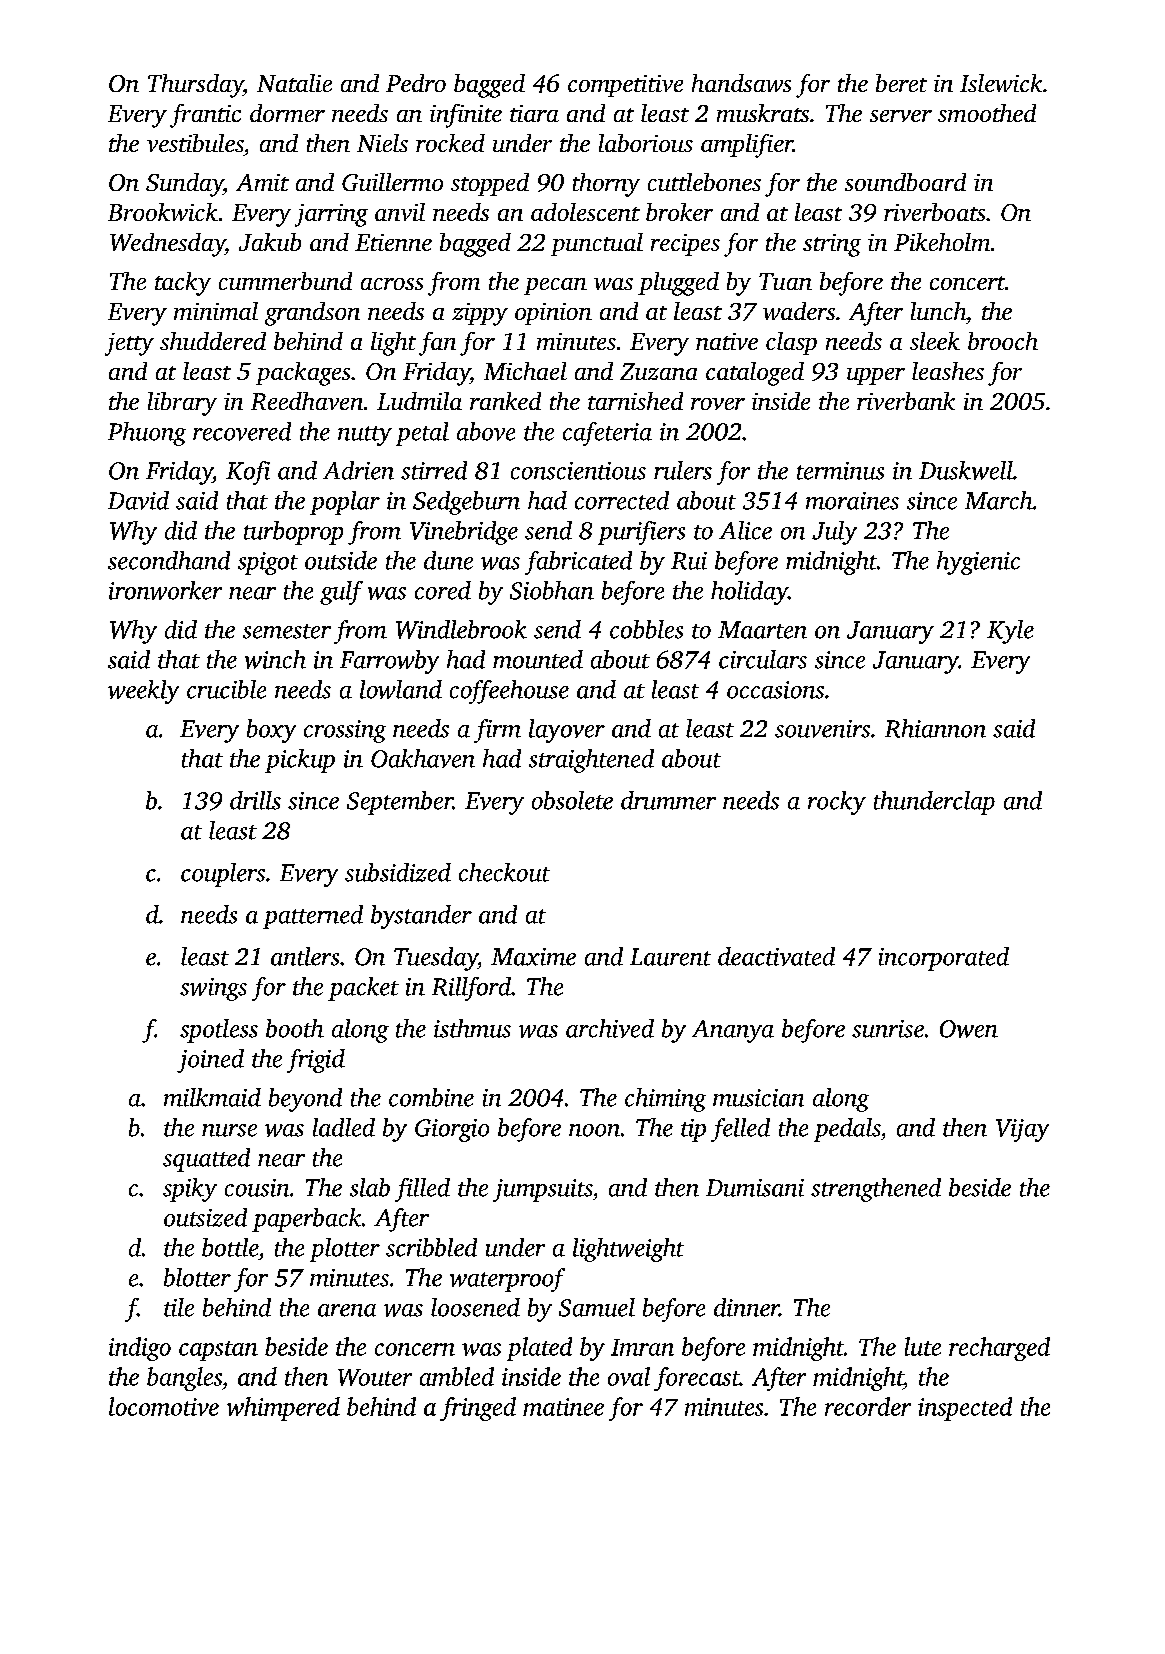 The height and width of the screenshot is (1654, 1165). I want to click on Samuel, so click(597, 1307).
